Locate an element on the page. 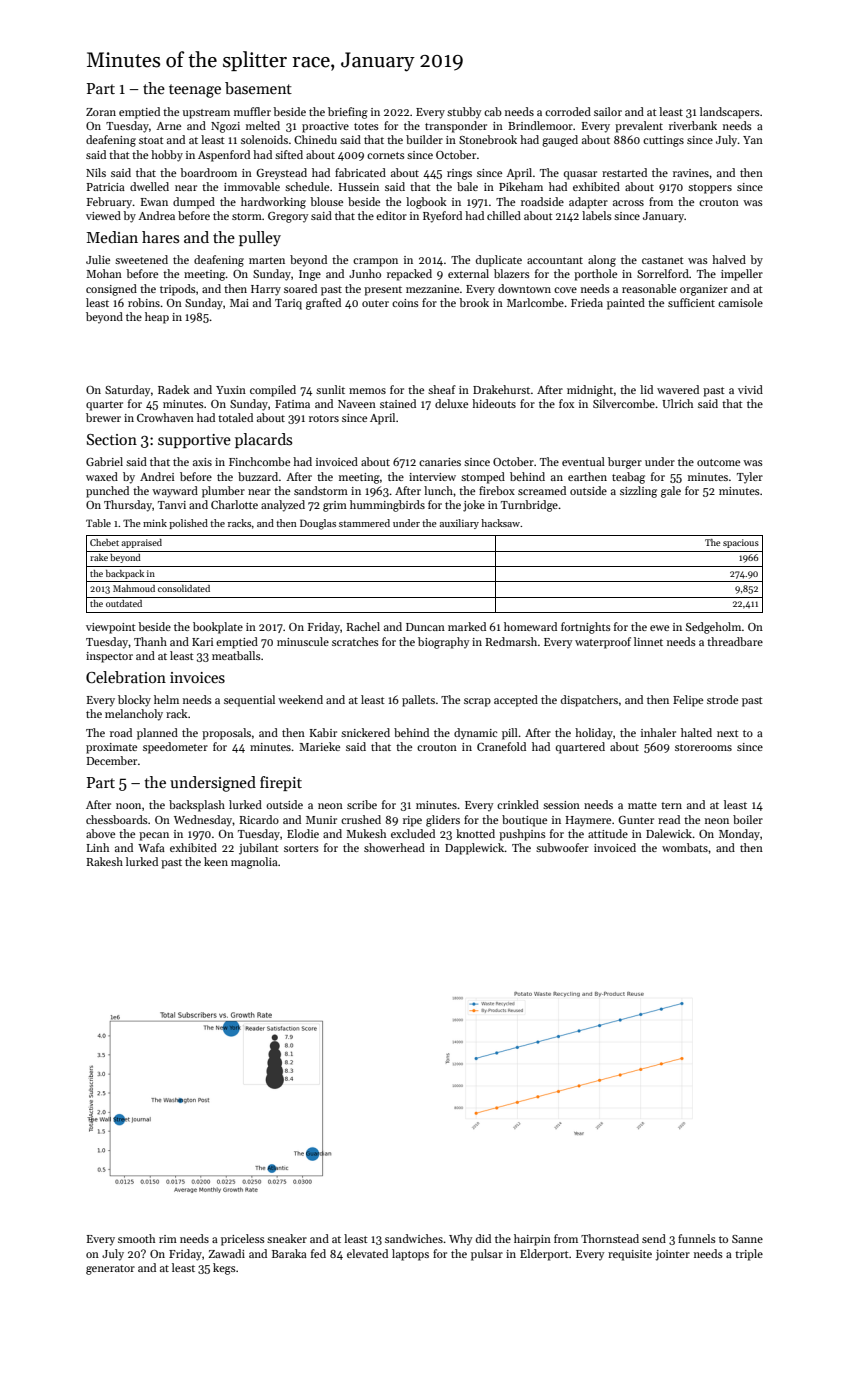  halved is located at coordinates (729, 259).
